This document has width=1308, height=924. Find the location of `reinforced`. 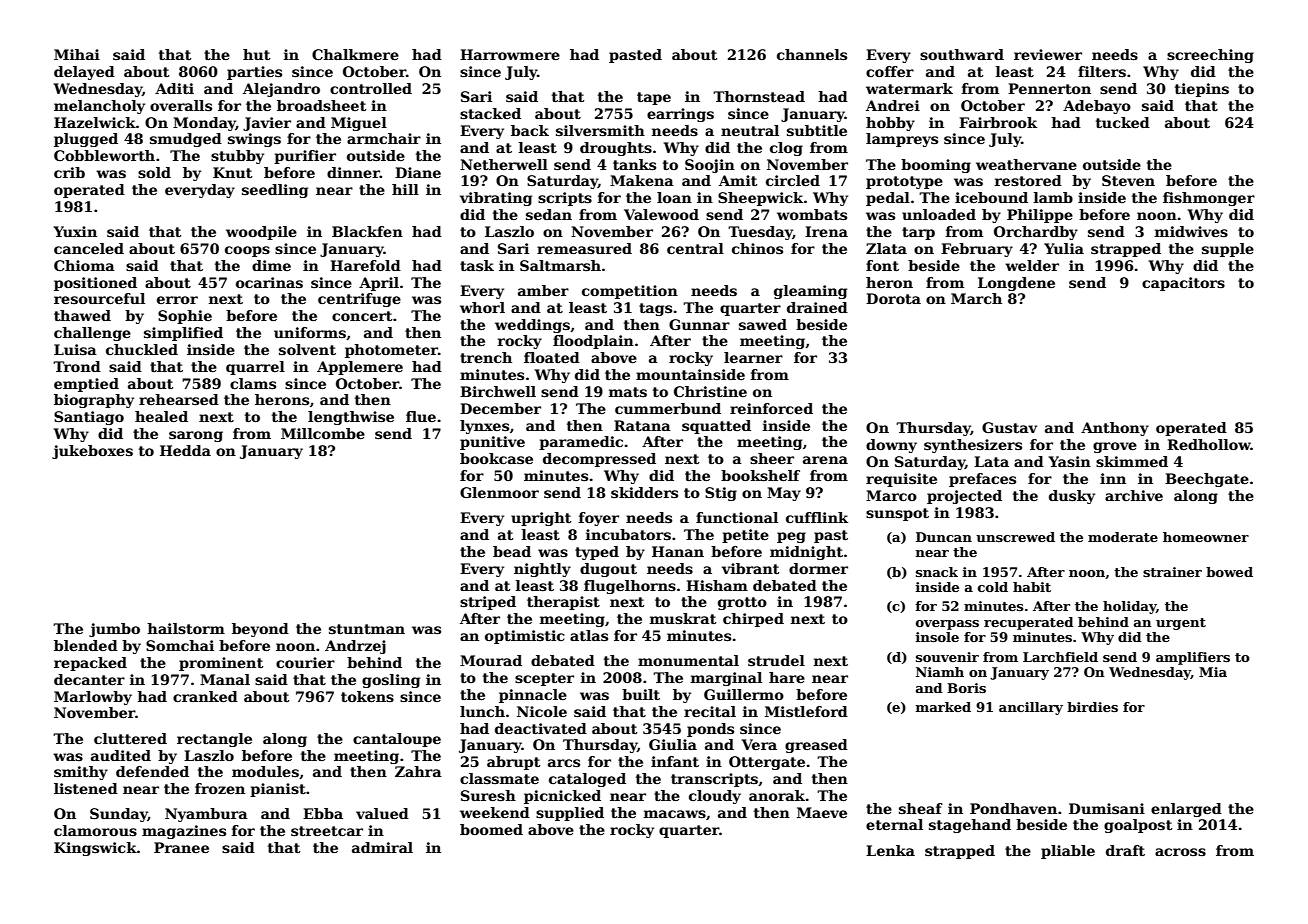

reinforced is located at coordinates (771, 408).
